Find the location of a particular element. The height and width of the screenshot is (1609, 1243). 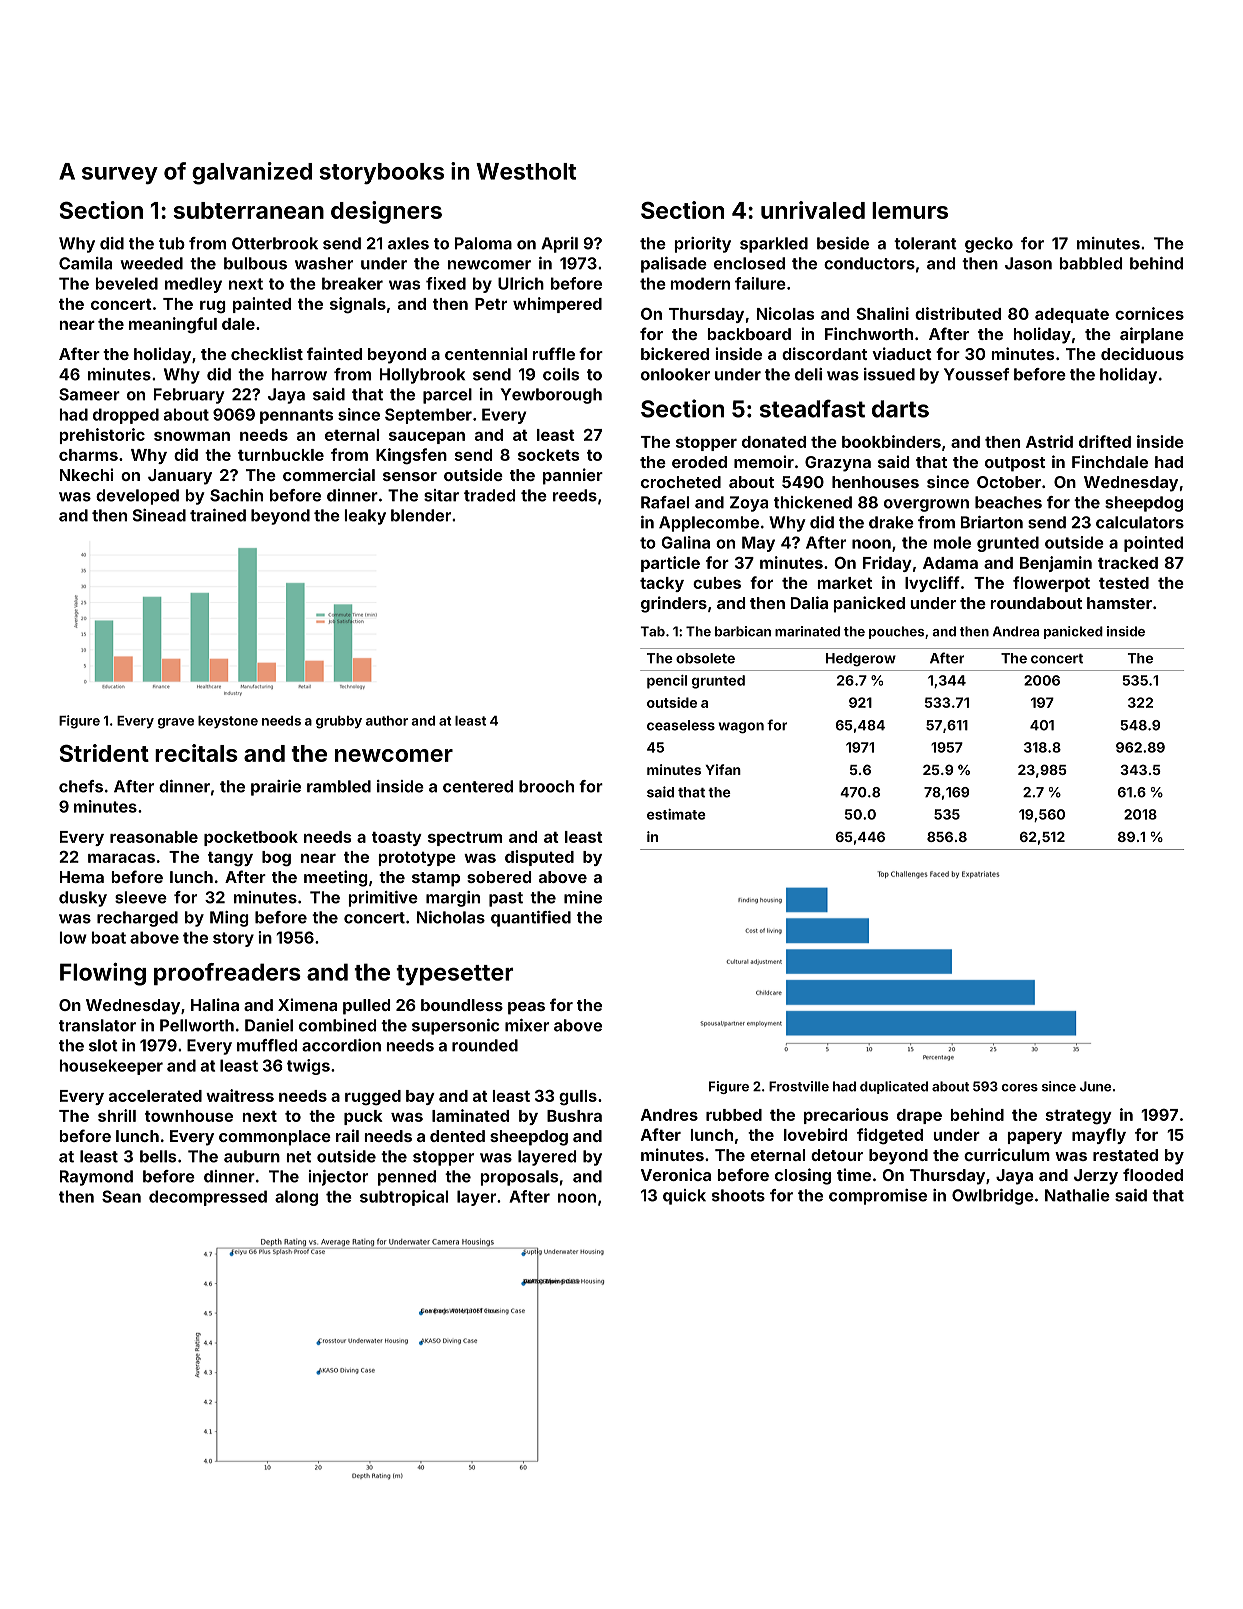

Strident is located at coordinates (104, 753).
